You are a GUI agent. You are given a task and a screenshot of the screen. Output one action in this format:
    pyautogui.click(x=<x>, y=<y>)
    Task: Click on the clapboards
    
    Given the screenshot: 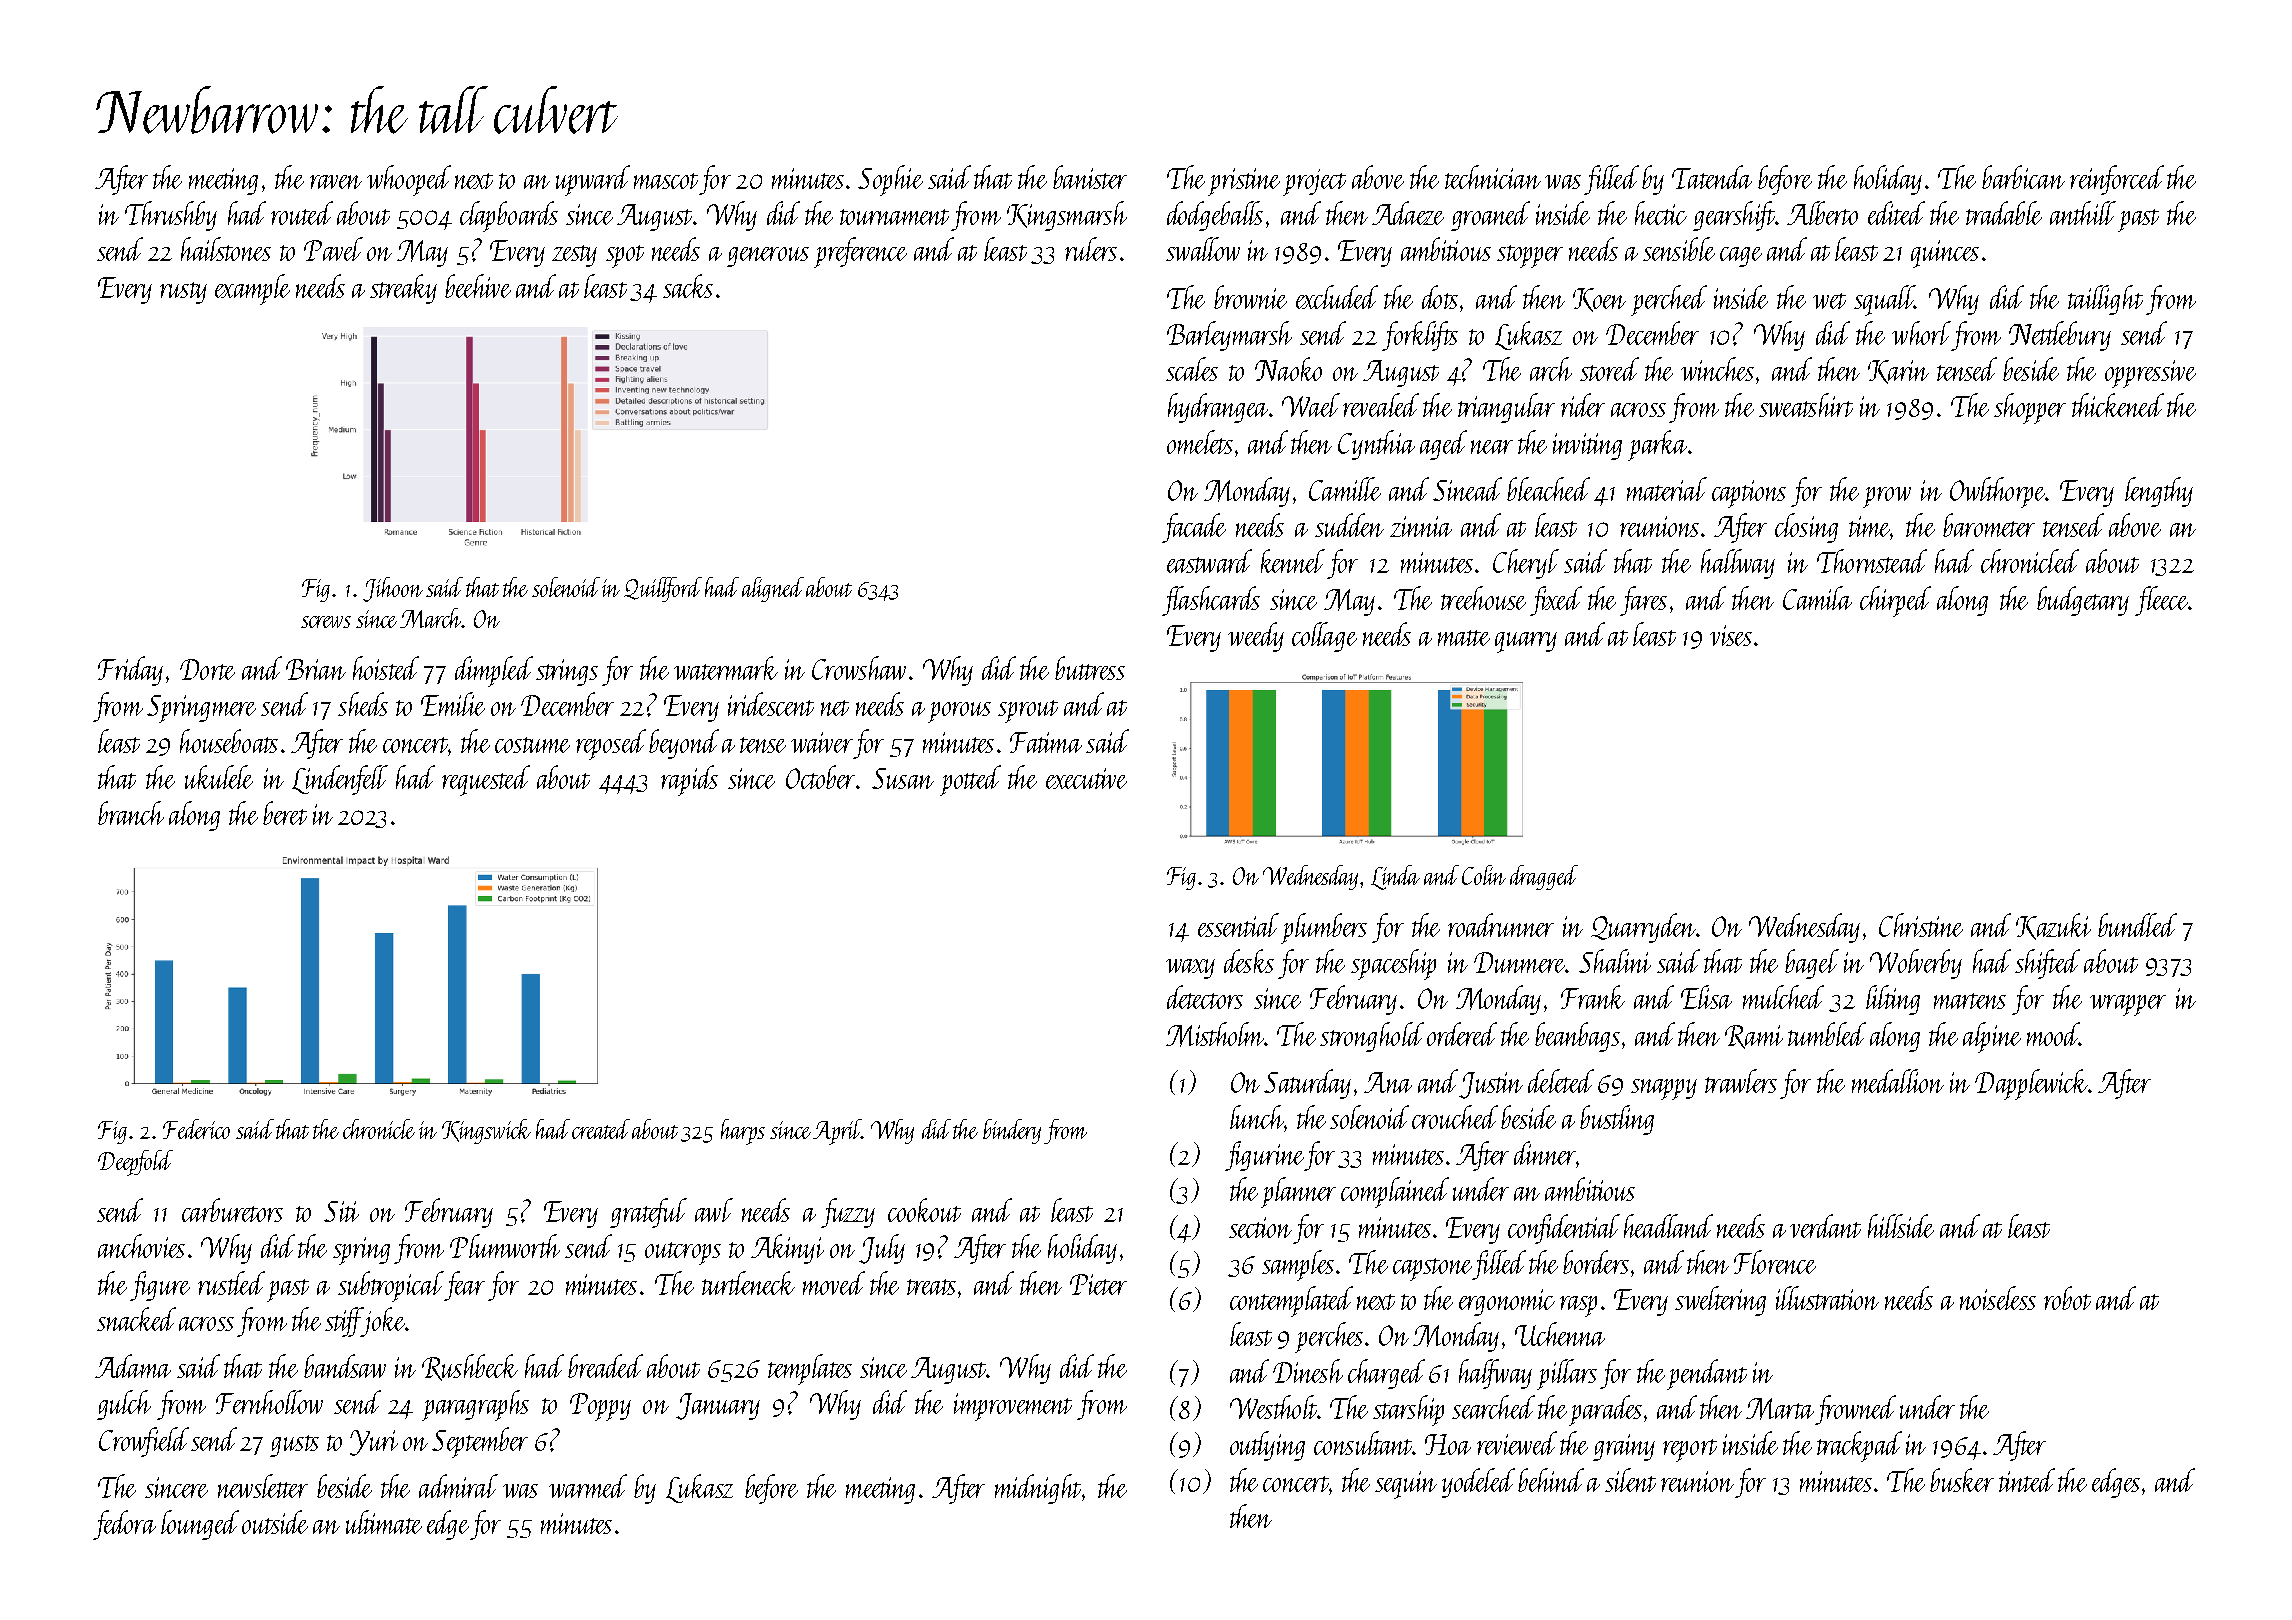 What is the action you would take?
    pyautogui.click(x=509, y=216)
